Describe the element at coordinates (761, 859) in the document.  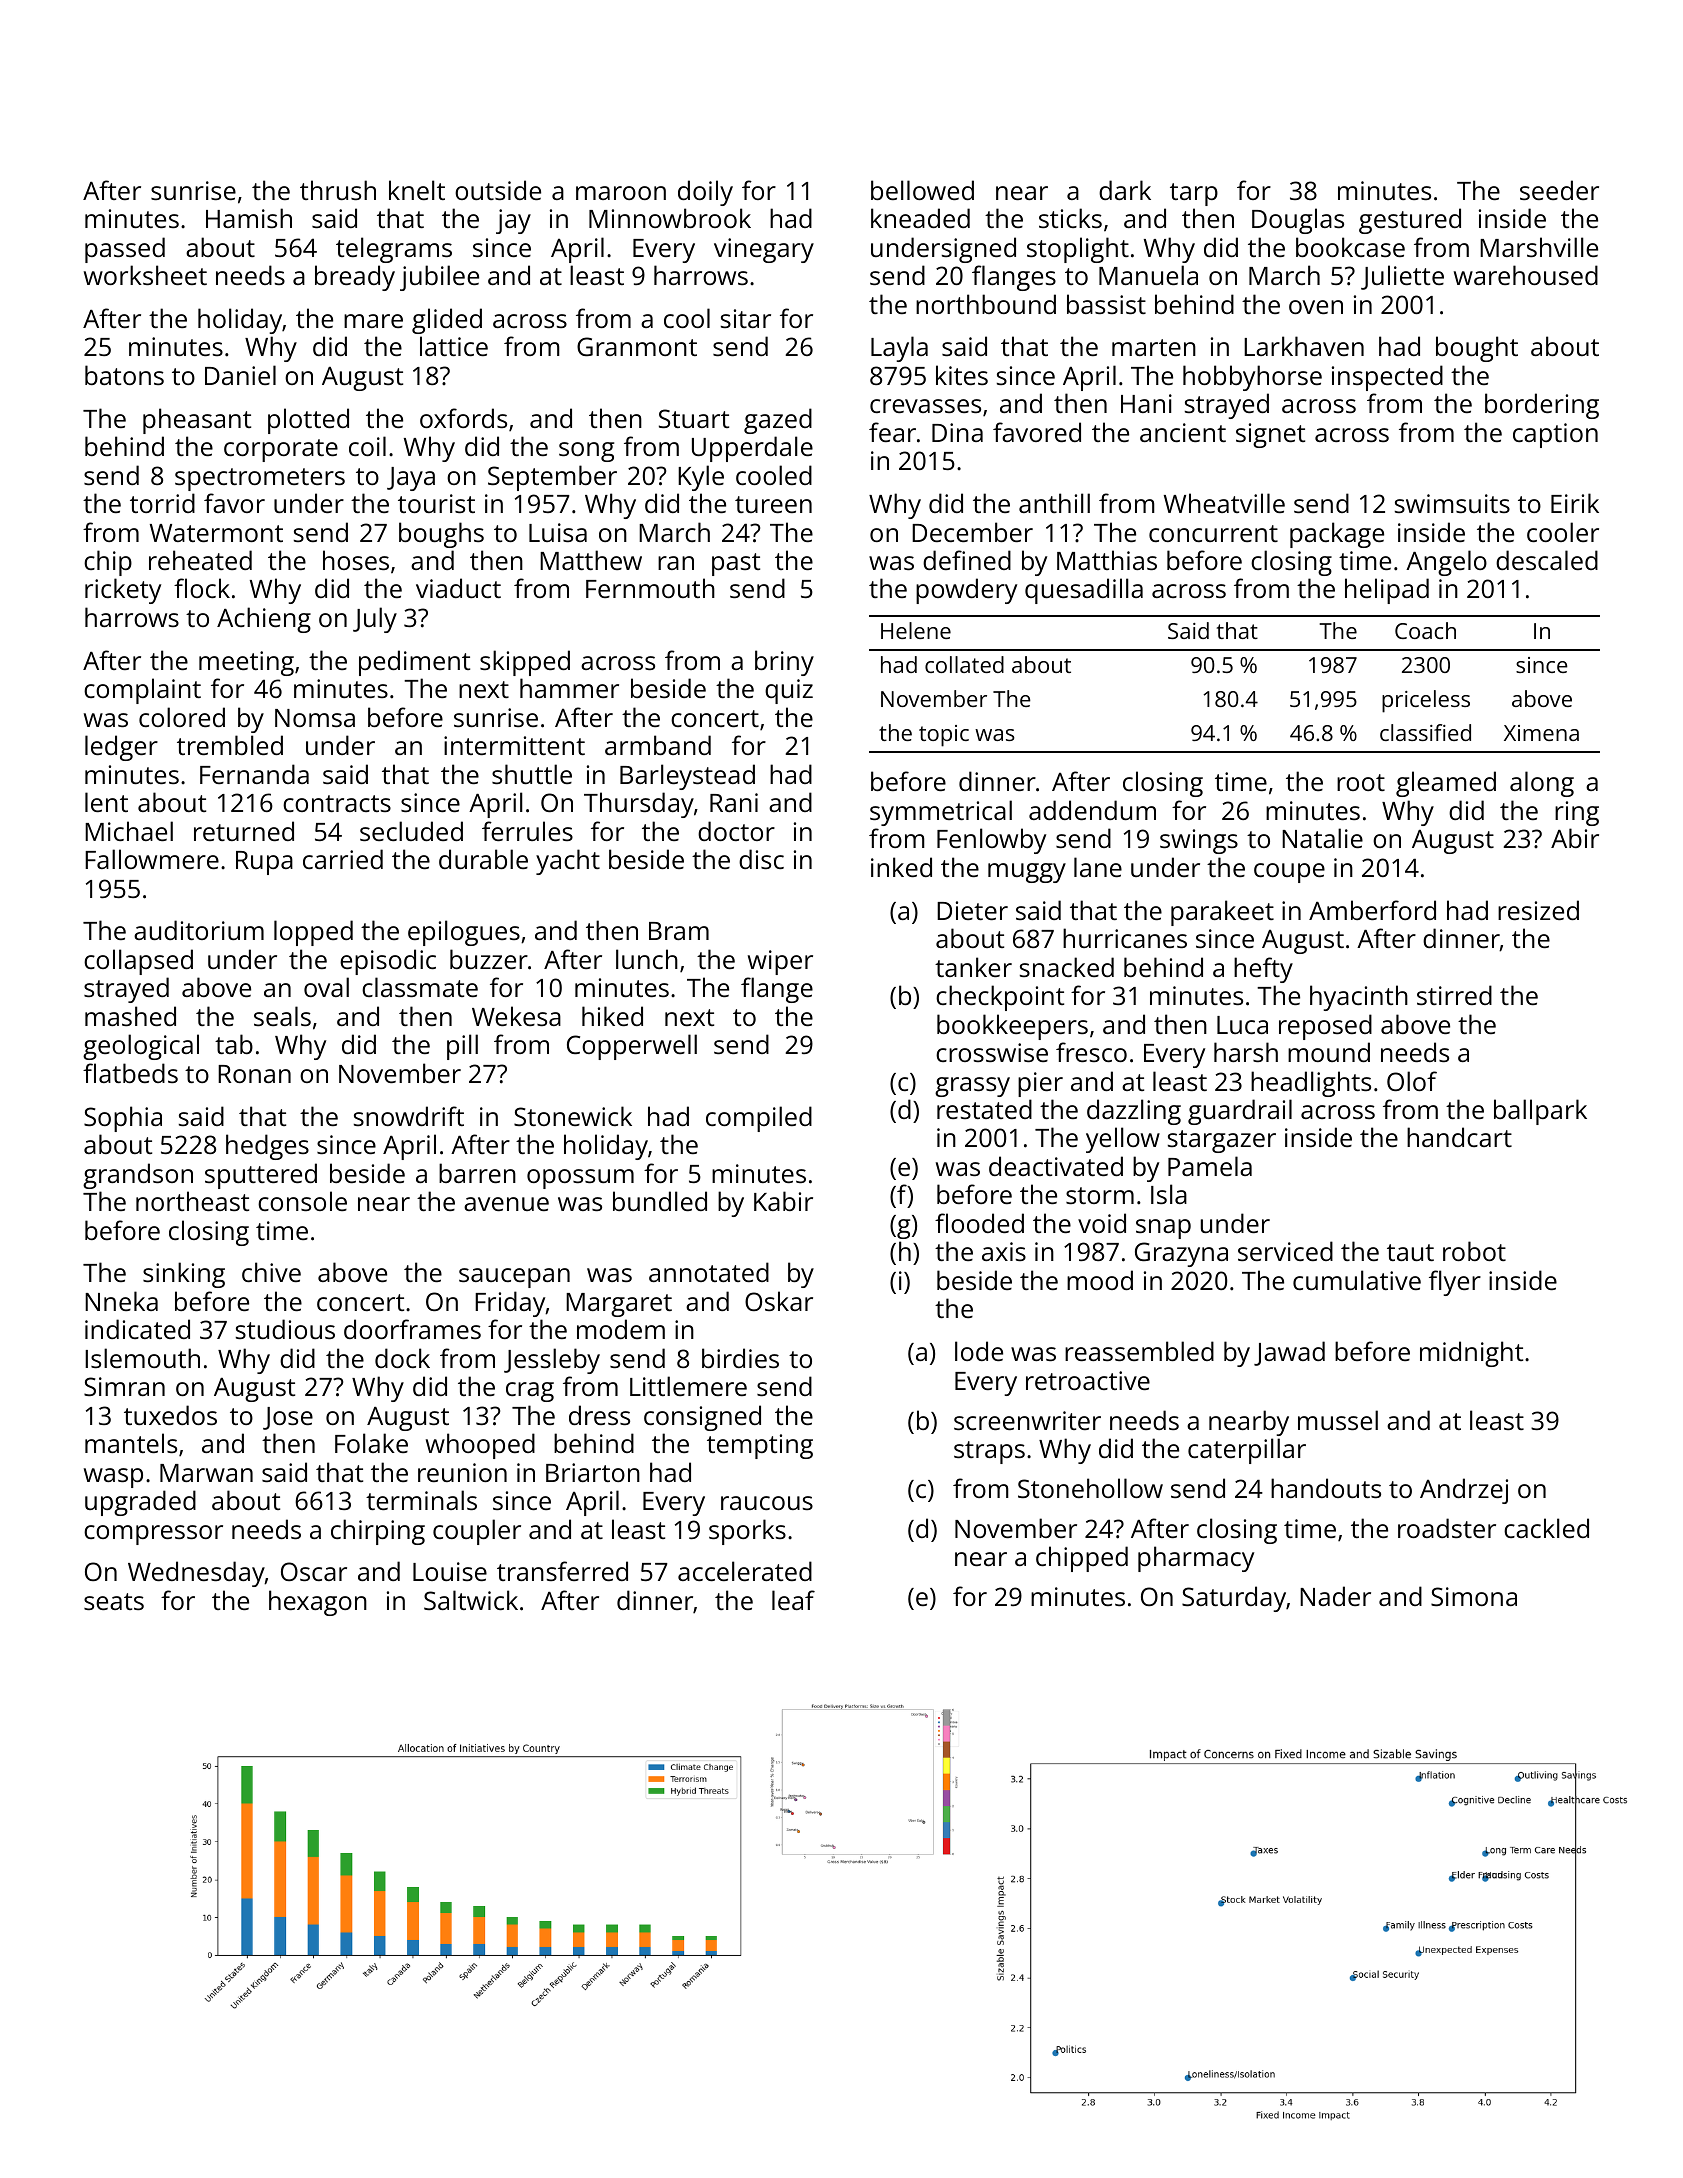
I see `disc` at that location.
